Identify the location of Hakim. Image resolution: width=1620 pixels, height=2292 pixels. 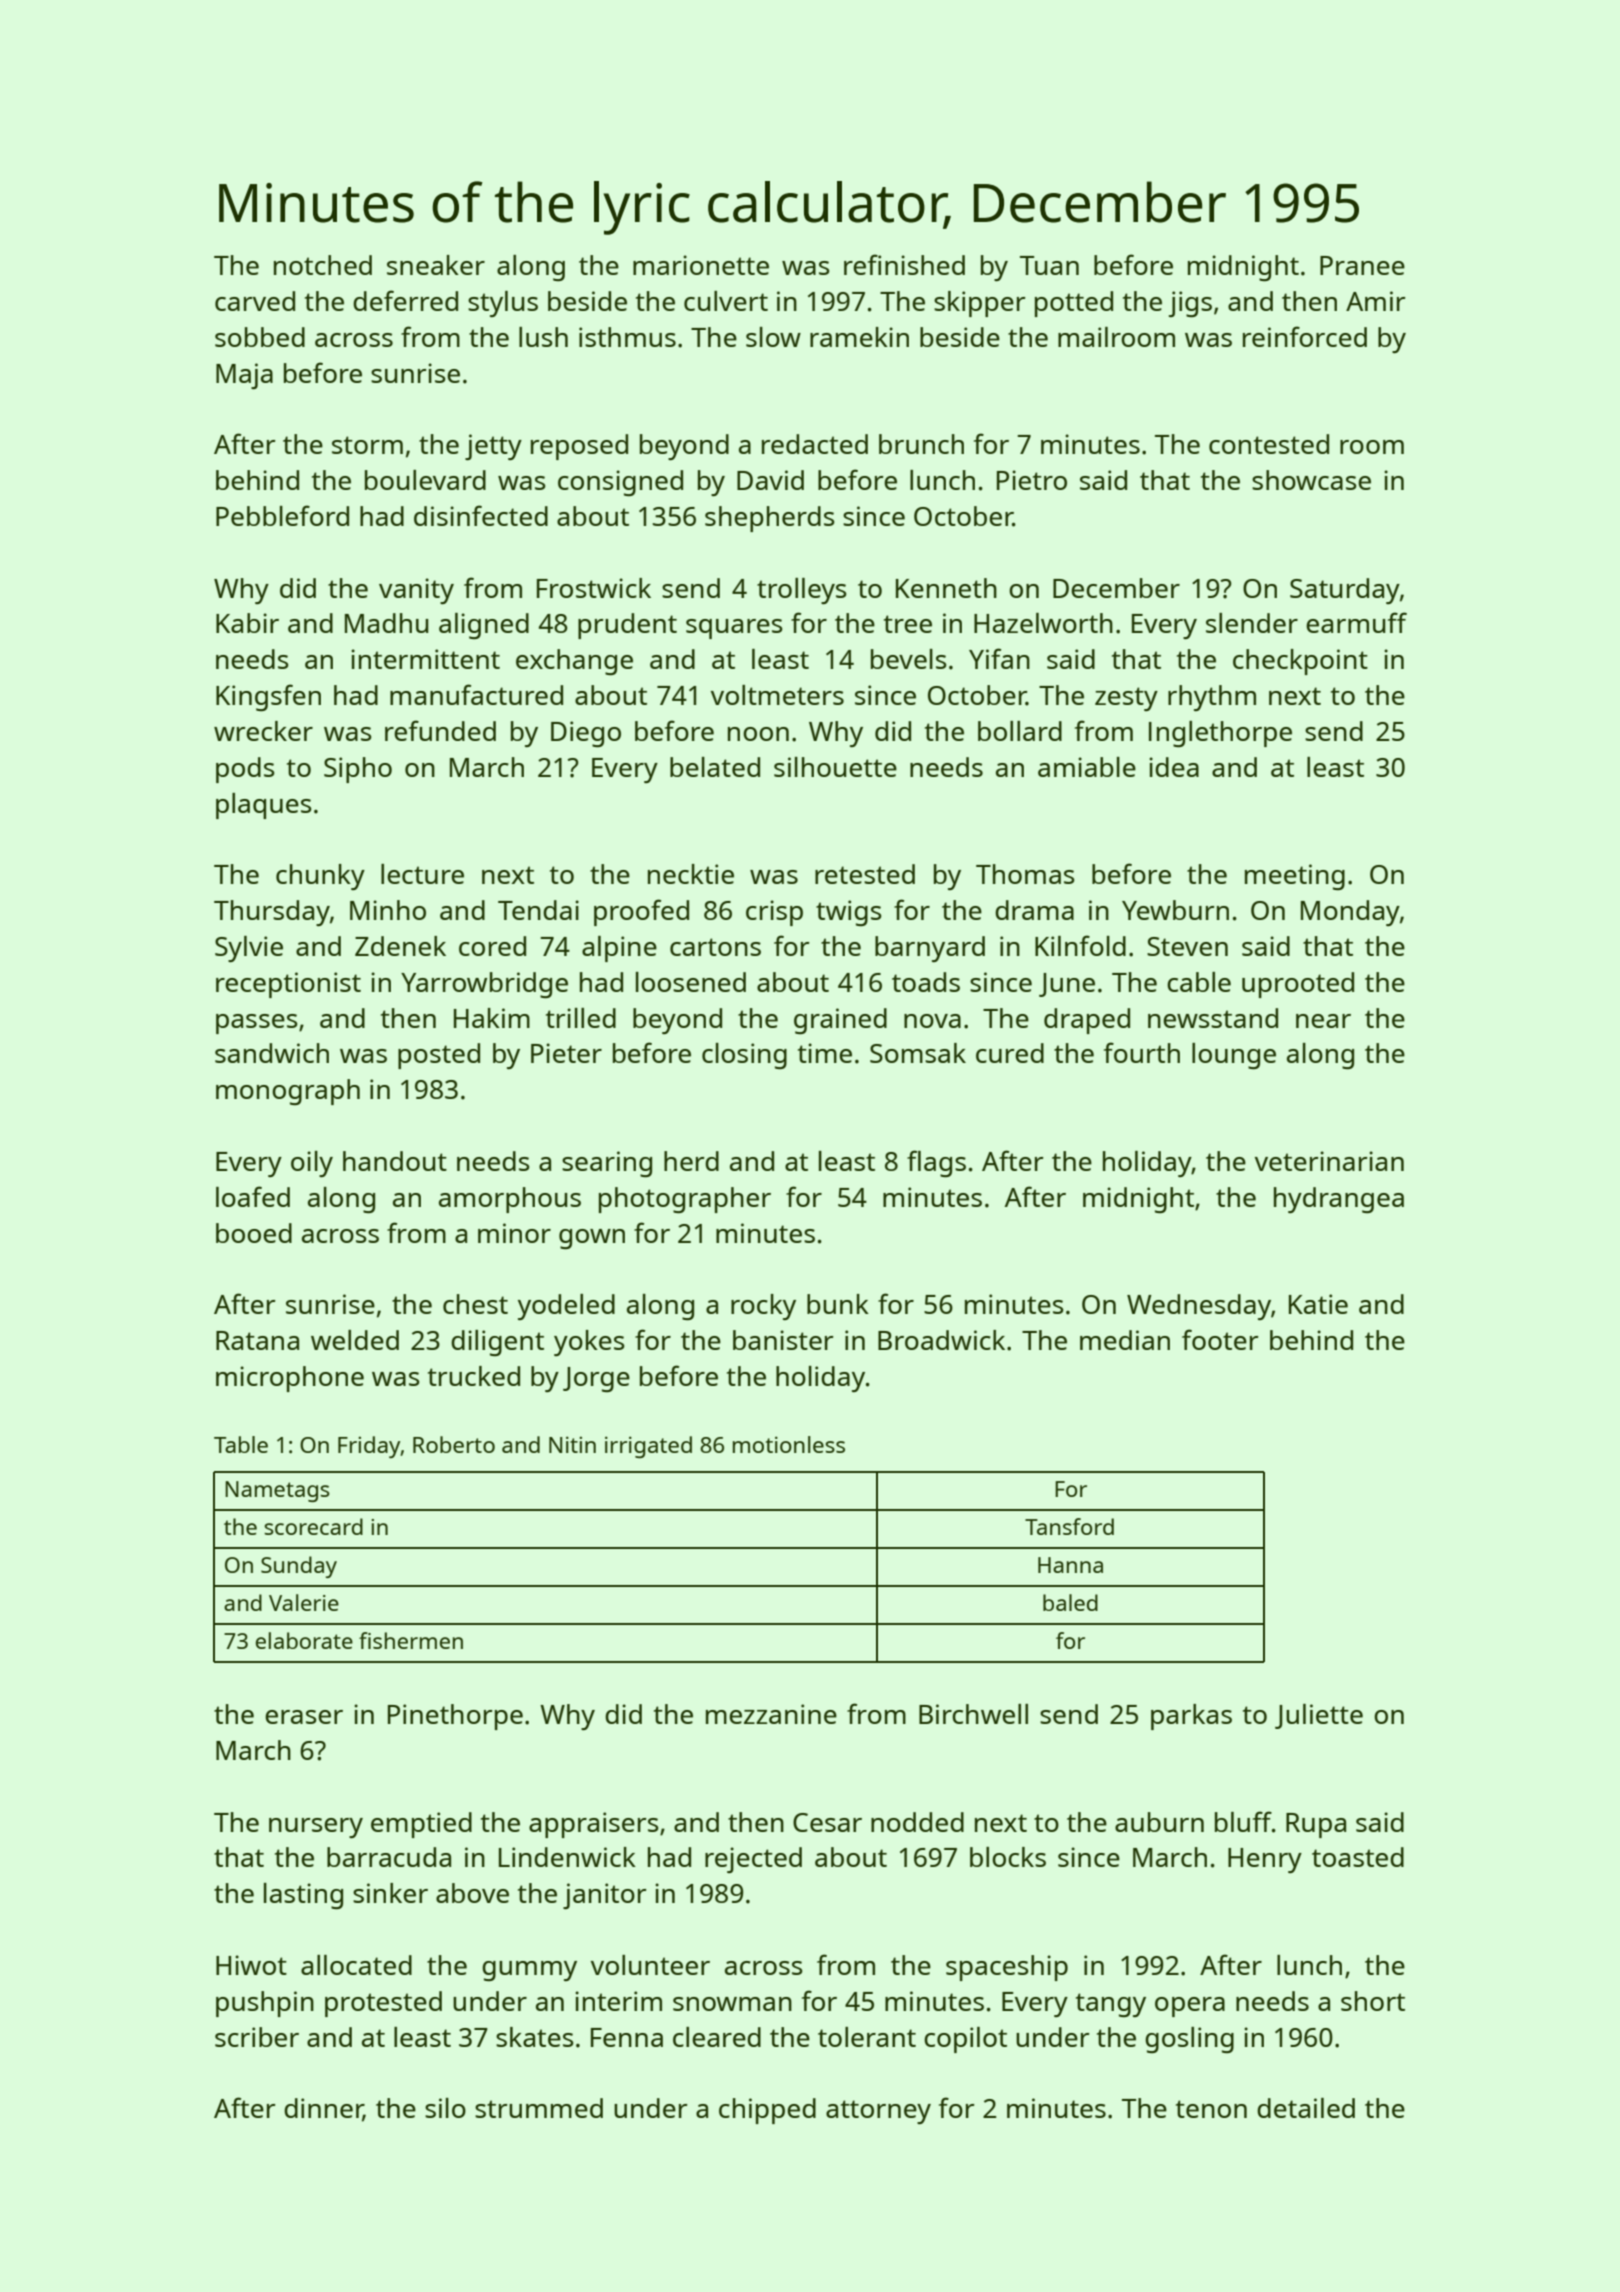
(492, 1018).
